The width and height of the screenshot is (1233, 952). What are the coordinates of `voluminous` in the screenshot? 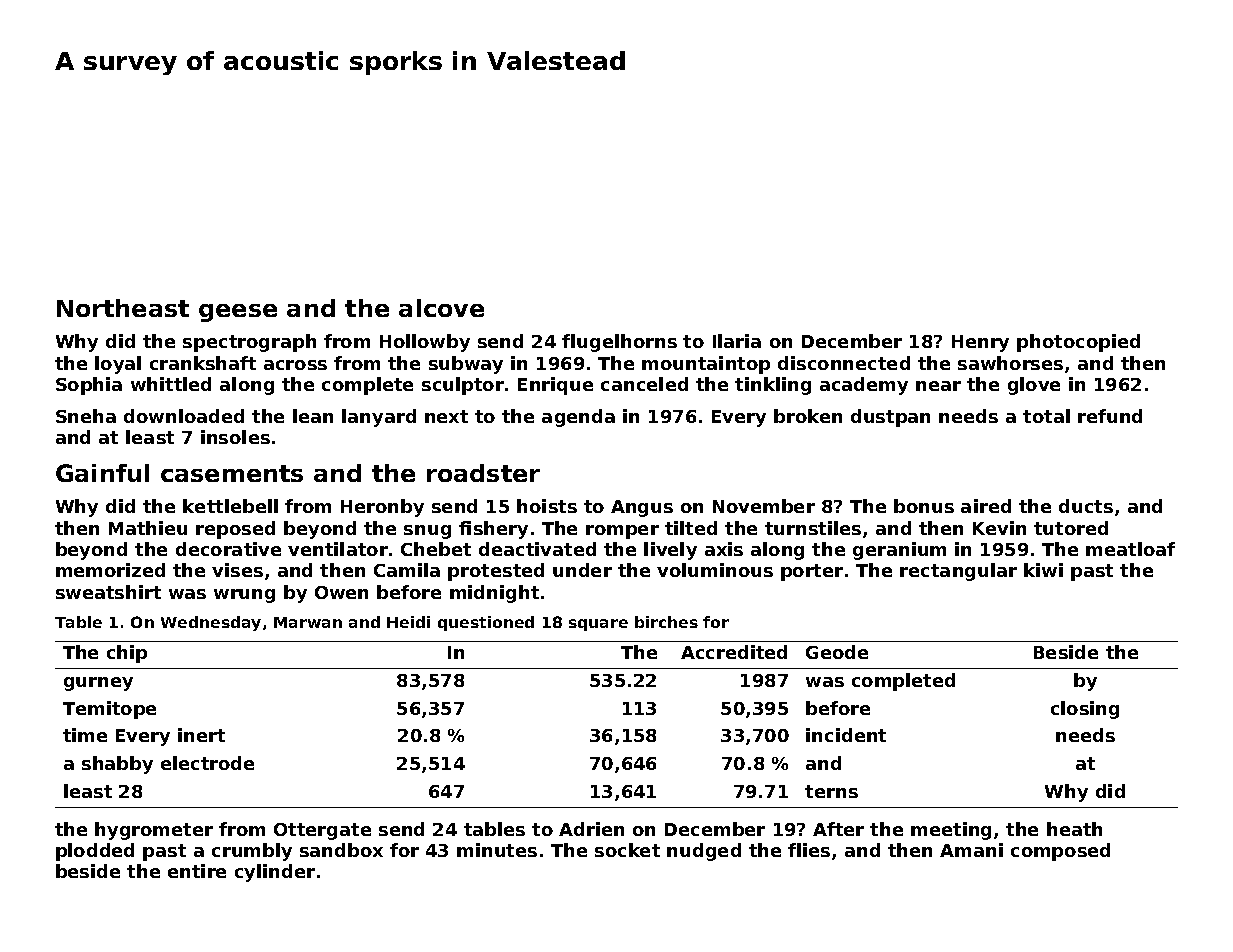 It's located at (715, 570).
